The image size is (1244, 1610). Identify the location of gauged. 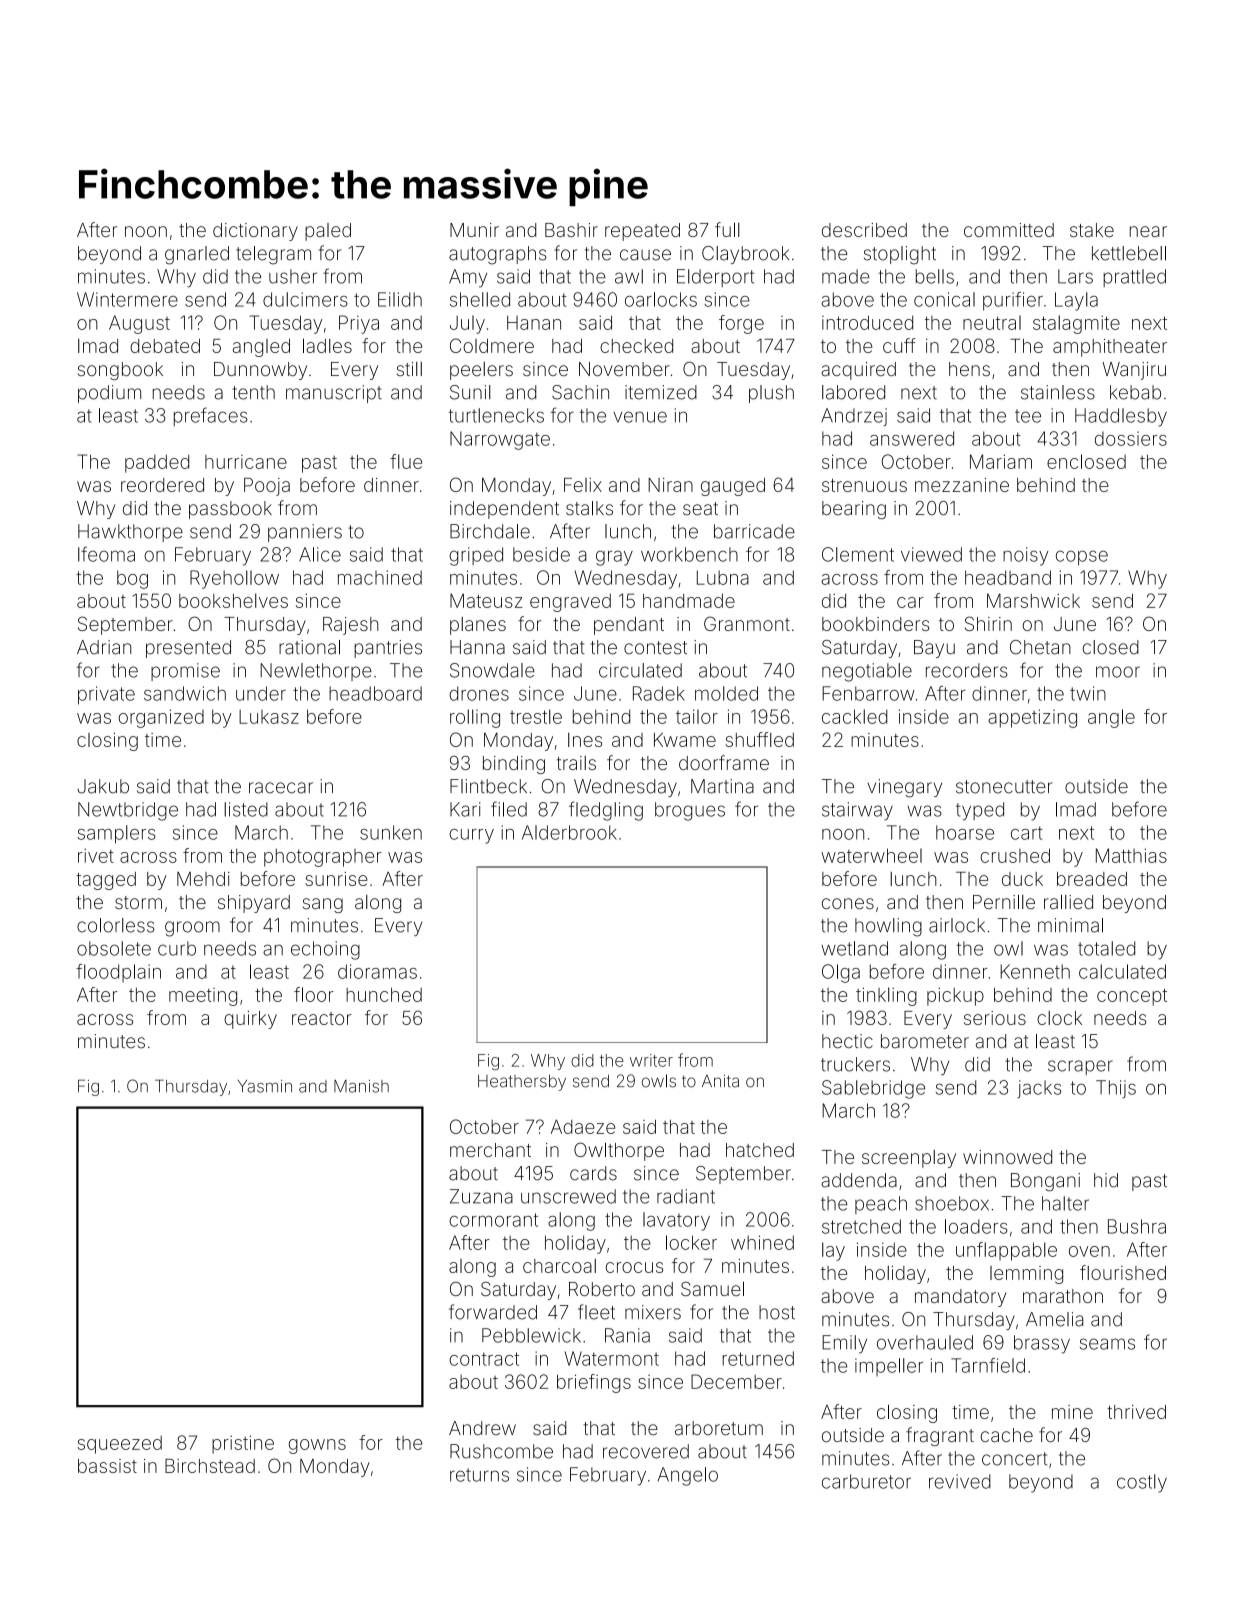
(733, 487).
